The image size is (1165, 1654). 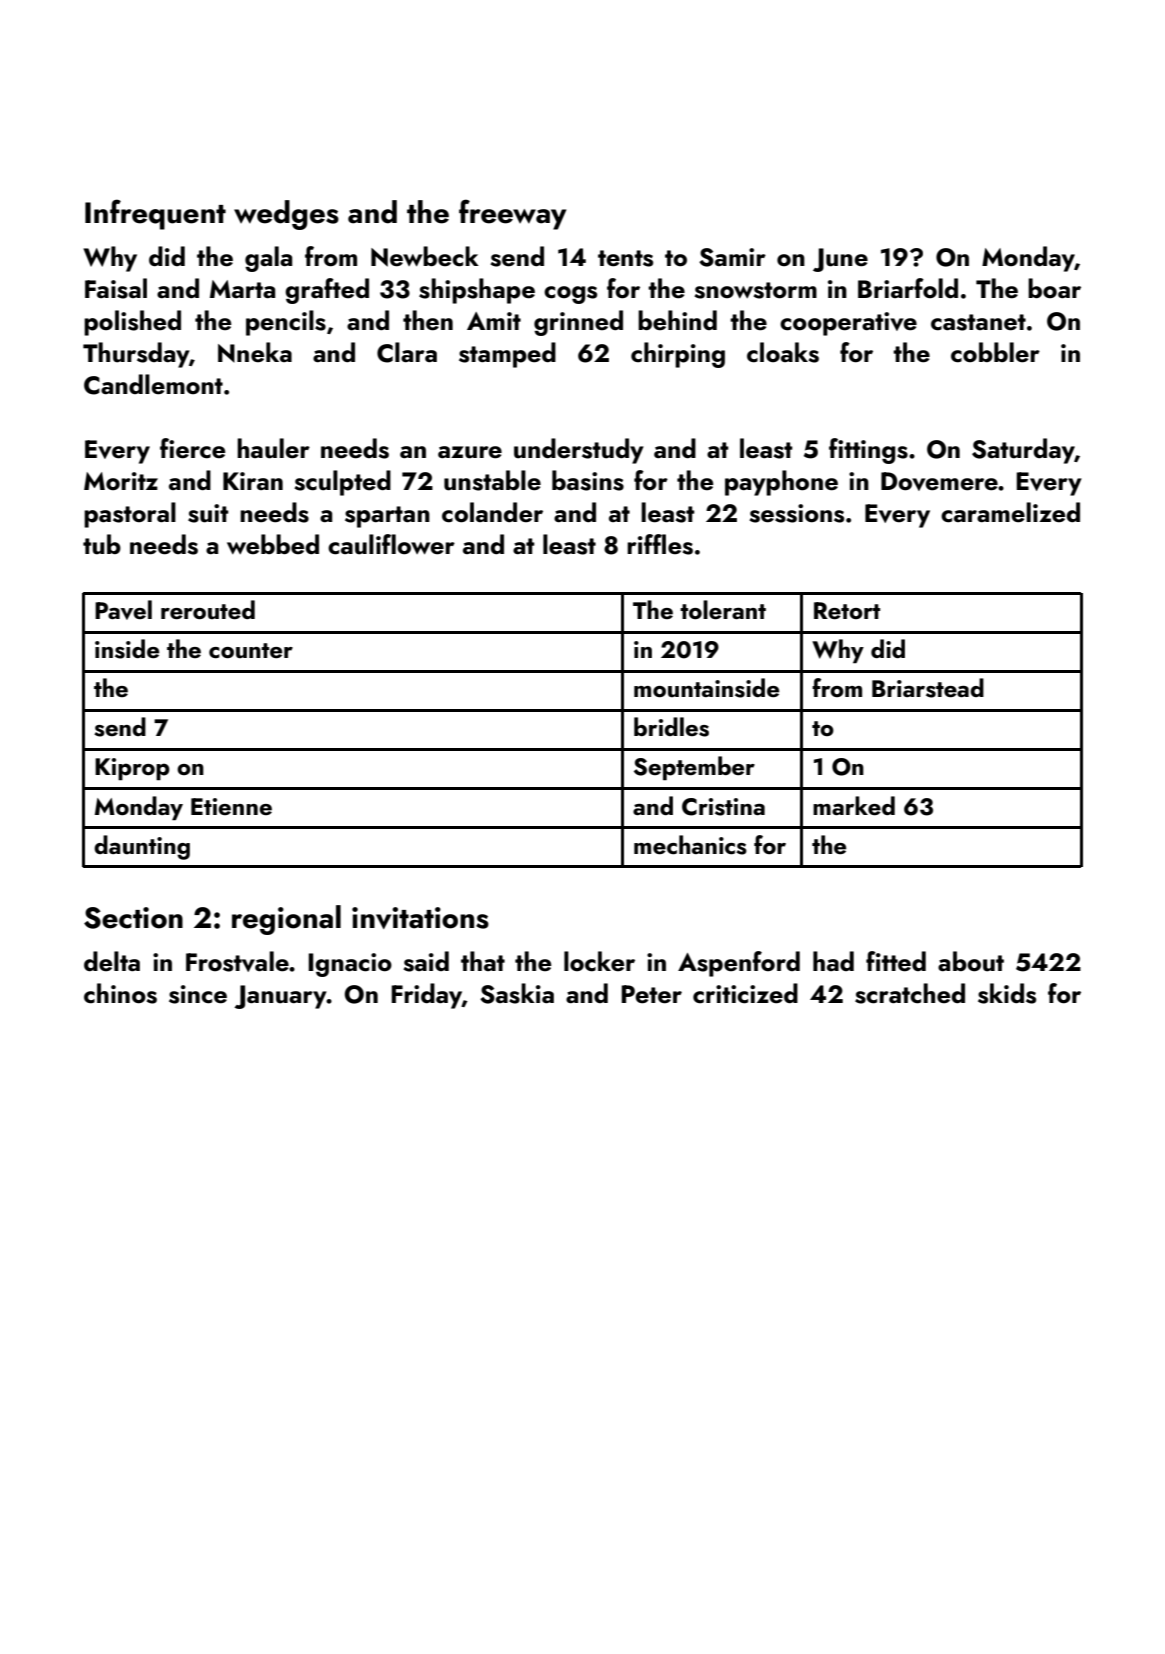 What do you see at coordinates (1010, 512) in the screenshot?
I see `caramelized` at bounding box center [1010, 512].
